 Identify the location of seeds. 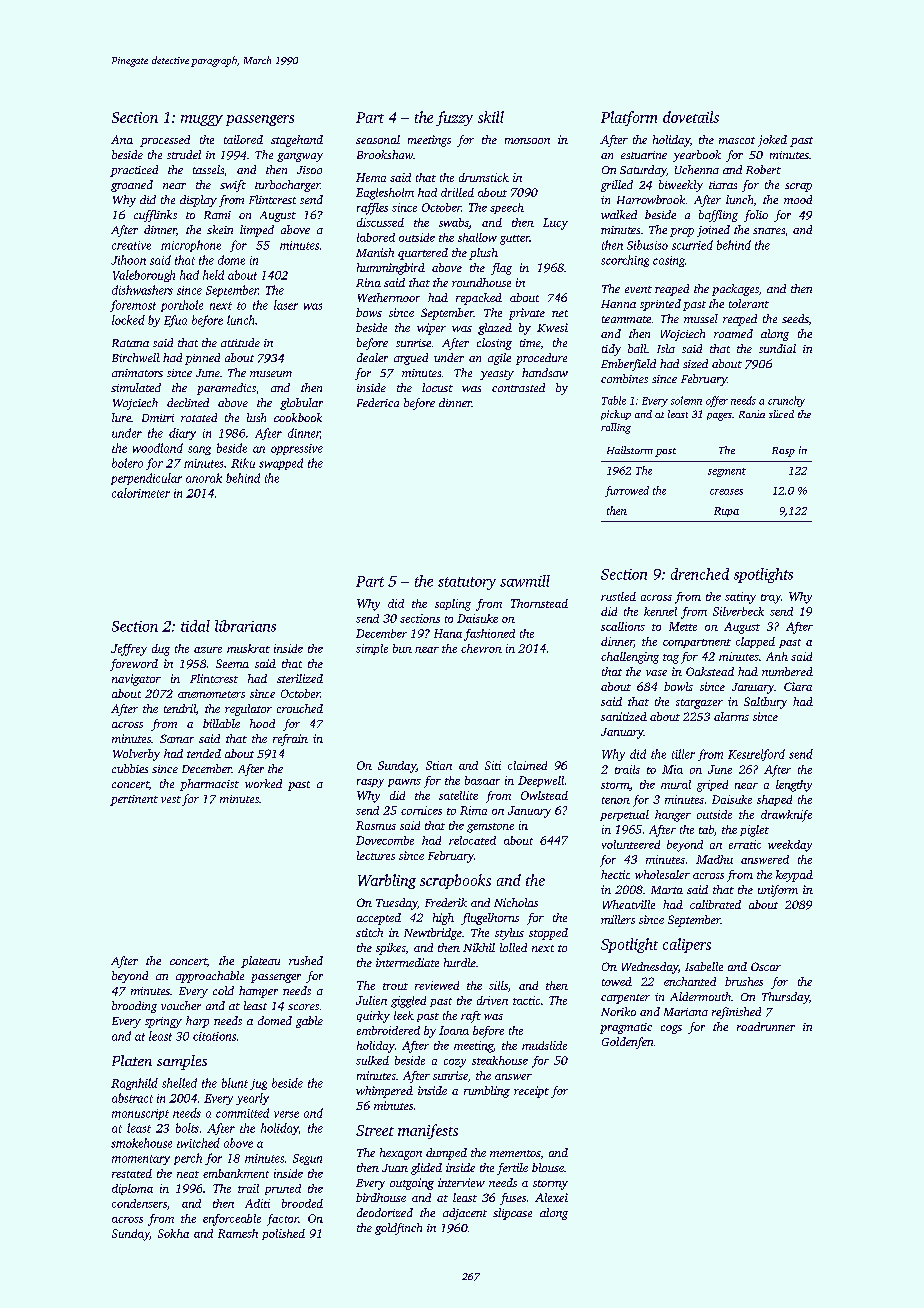
(795, 318).
